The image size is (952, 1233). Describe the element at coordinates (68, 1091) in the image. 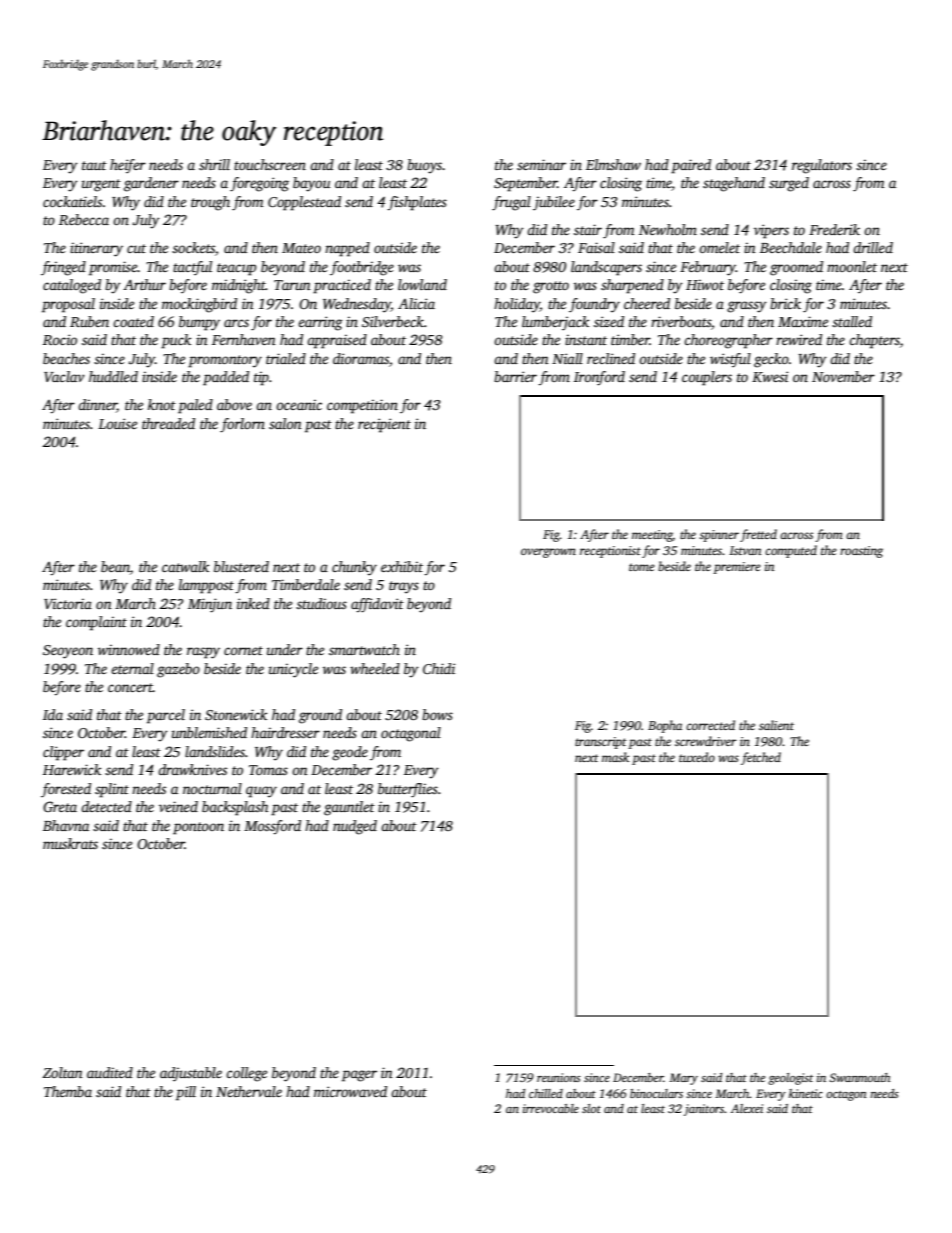

I see `Themba` at that location.
